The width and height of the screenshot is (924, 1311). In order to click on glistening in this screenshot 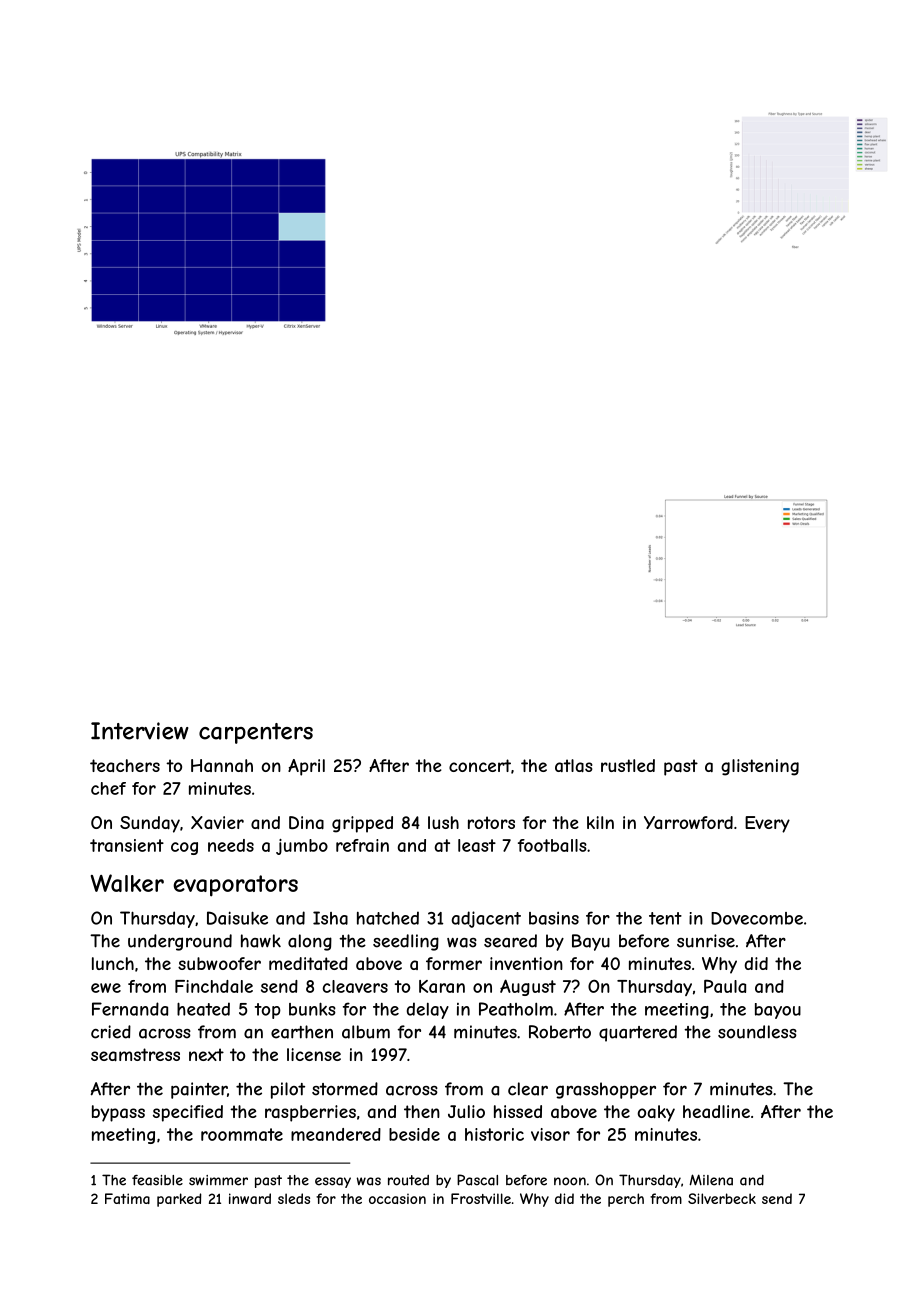, I will do `click(760, 767)`.
